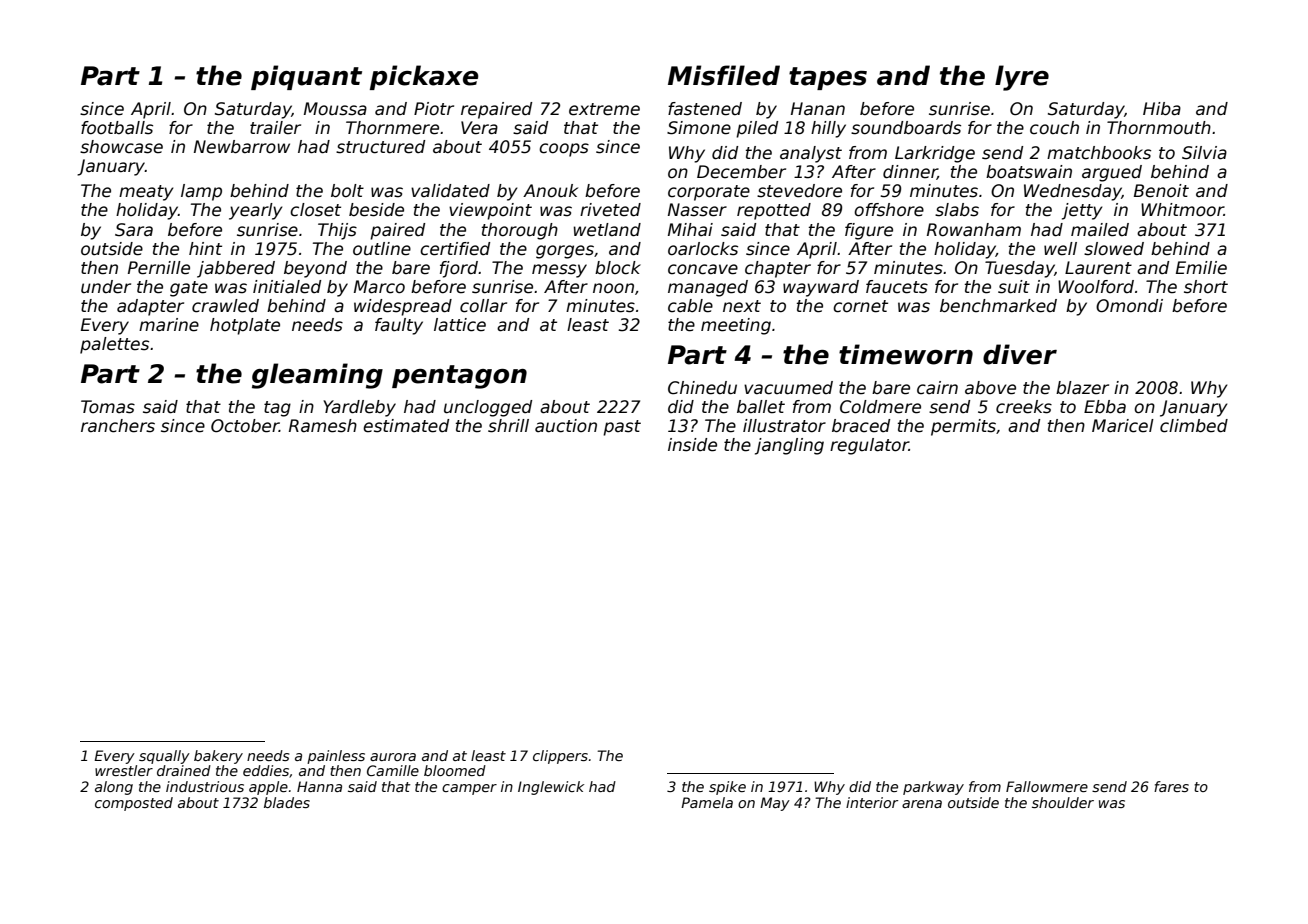 The height and width of the screenshot is (924, 1308). I want to click on piquant, so click(306, 77).
